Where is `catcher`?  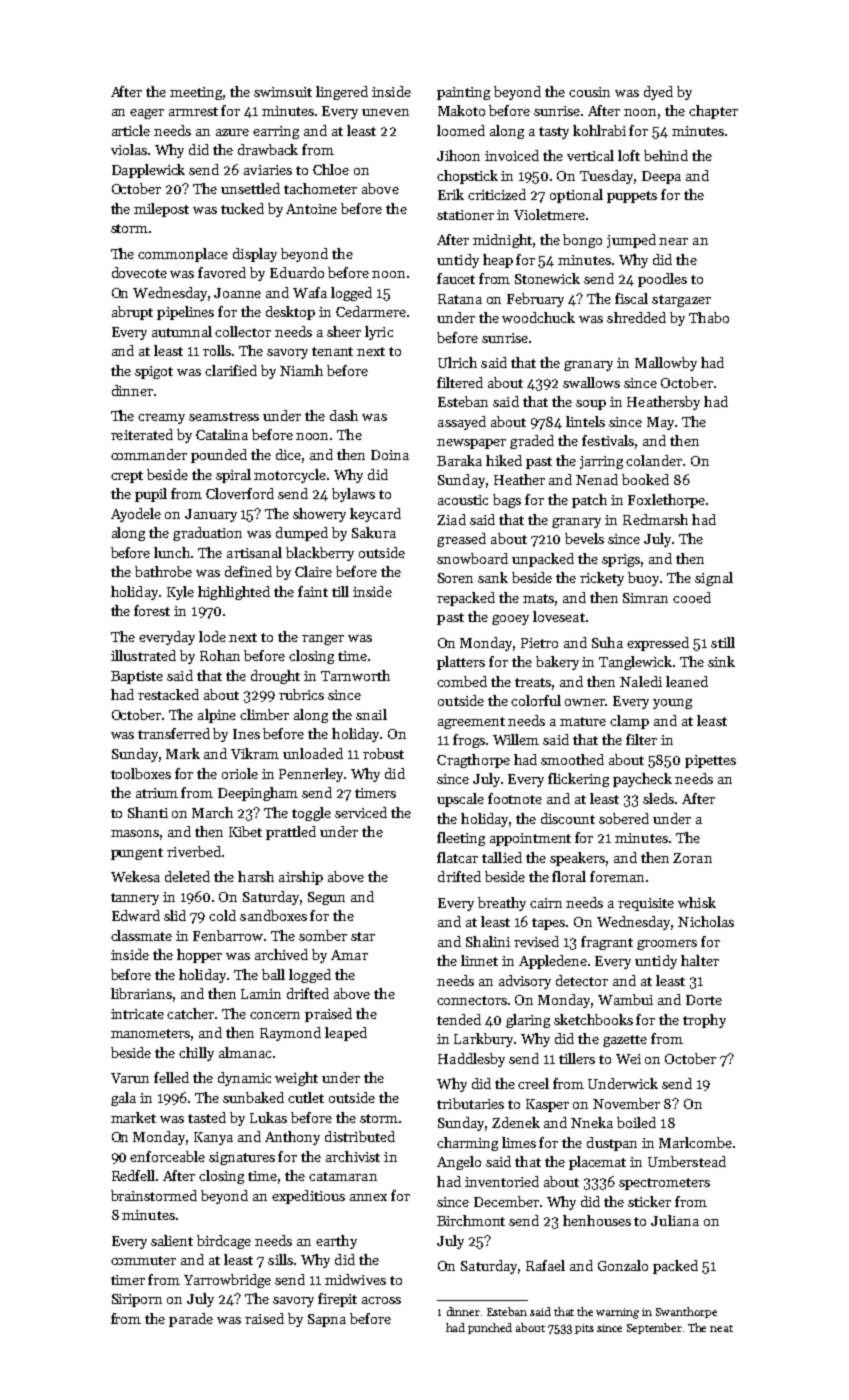 catcher is located at coordinates (191, 1013).
